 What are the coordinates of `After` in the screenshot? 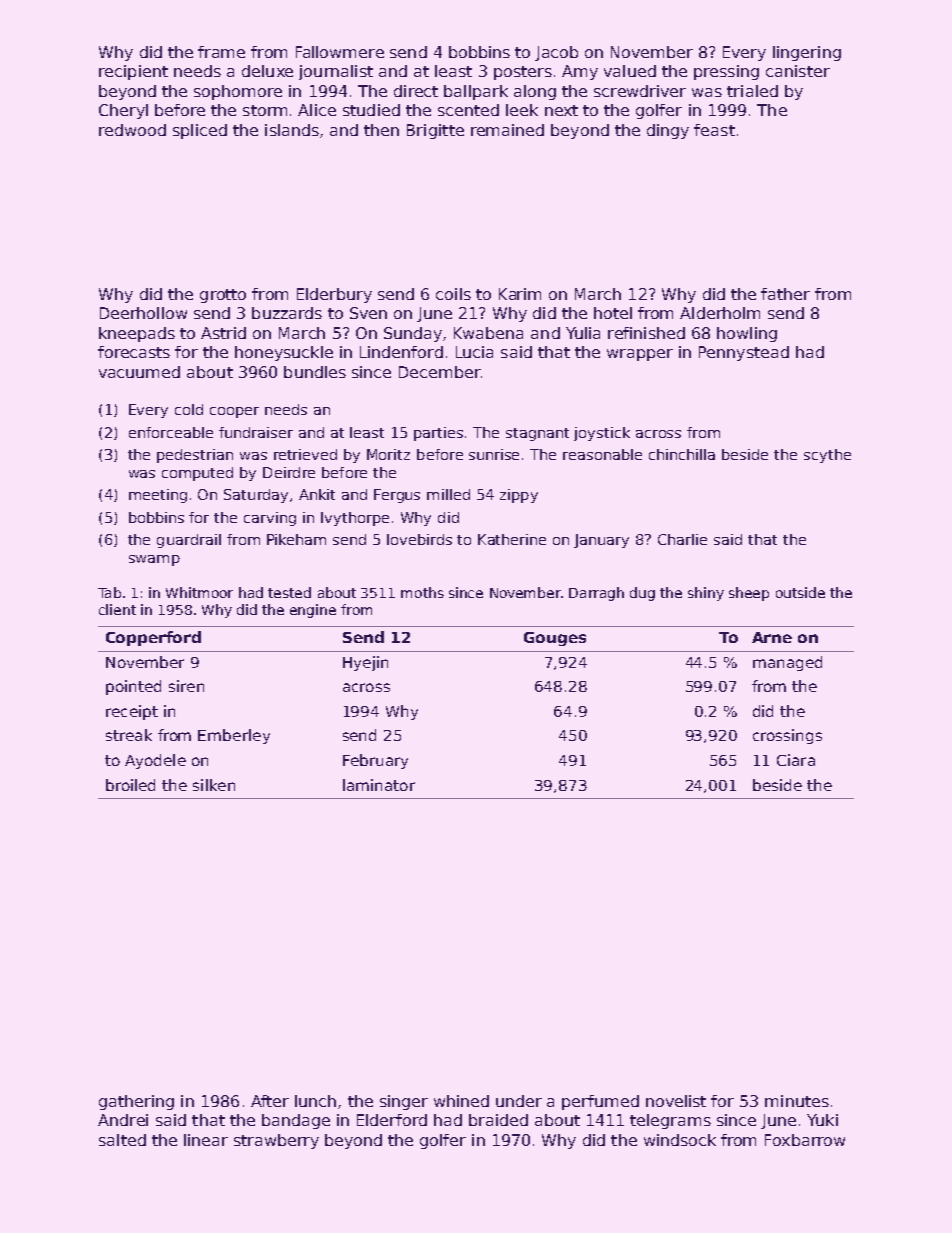 It's located at (270, 1101).
